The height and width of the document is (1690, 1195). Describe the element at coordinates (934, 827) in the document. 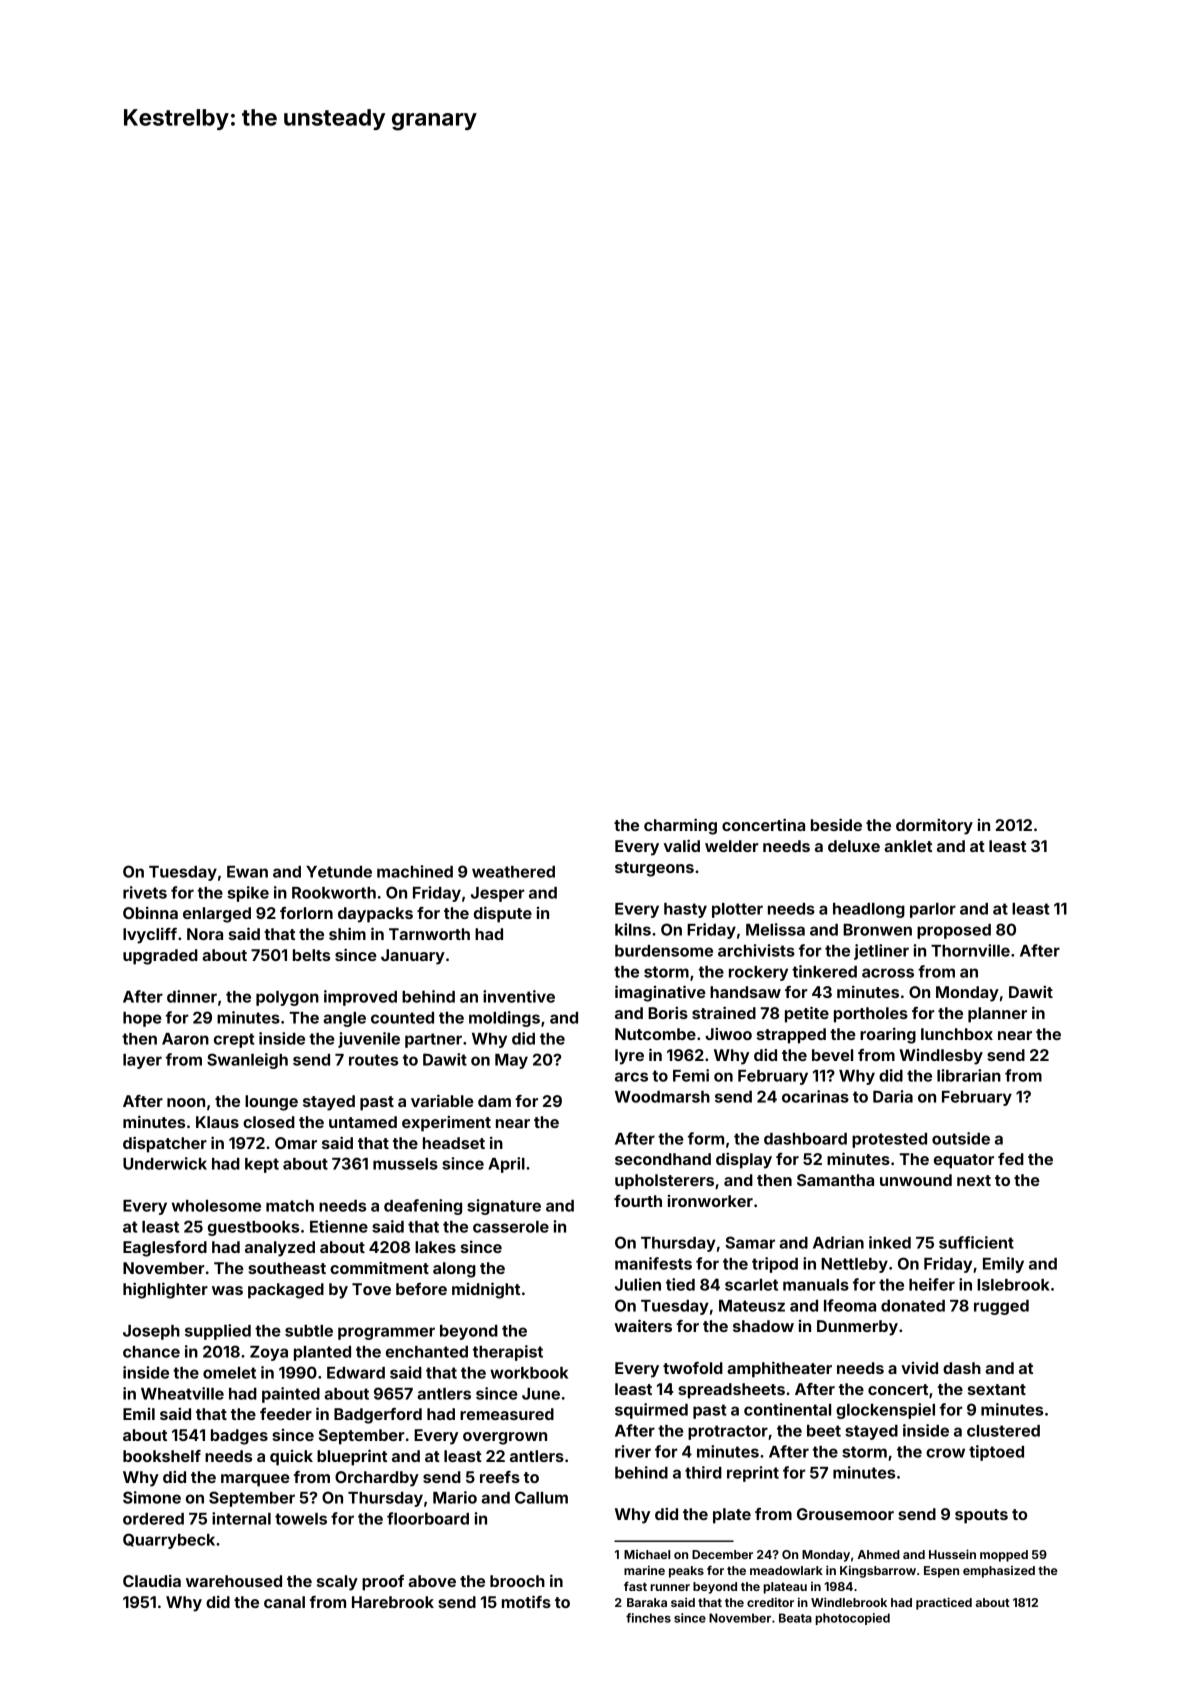

I see `dormitory` at that location.
